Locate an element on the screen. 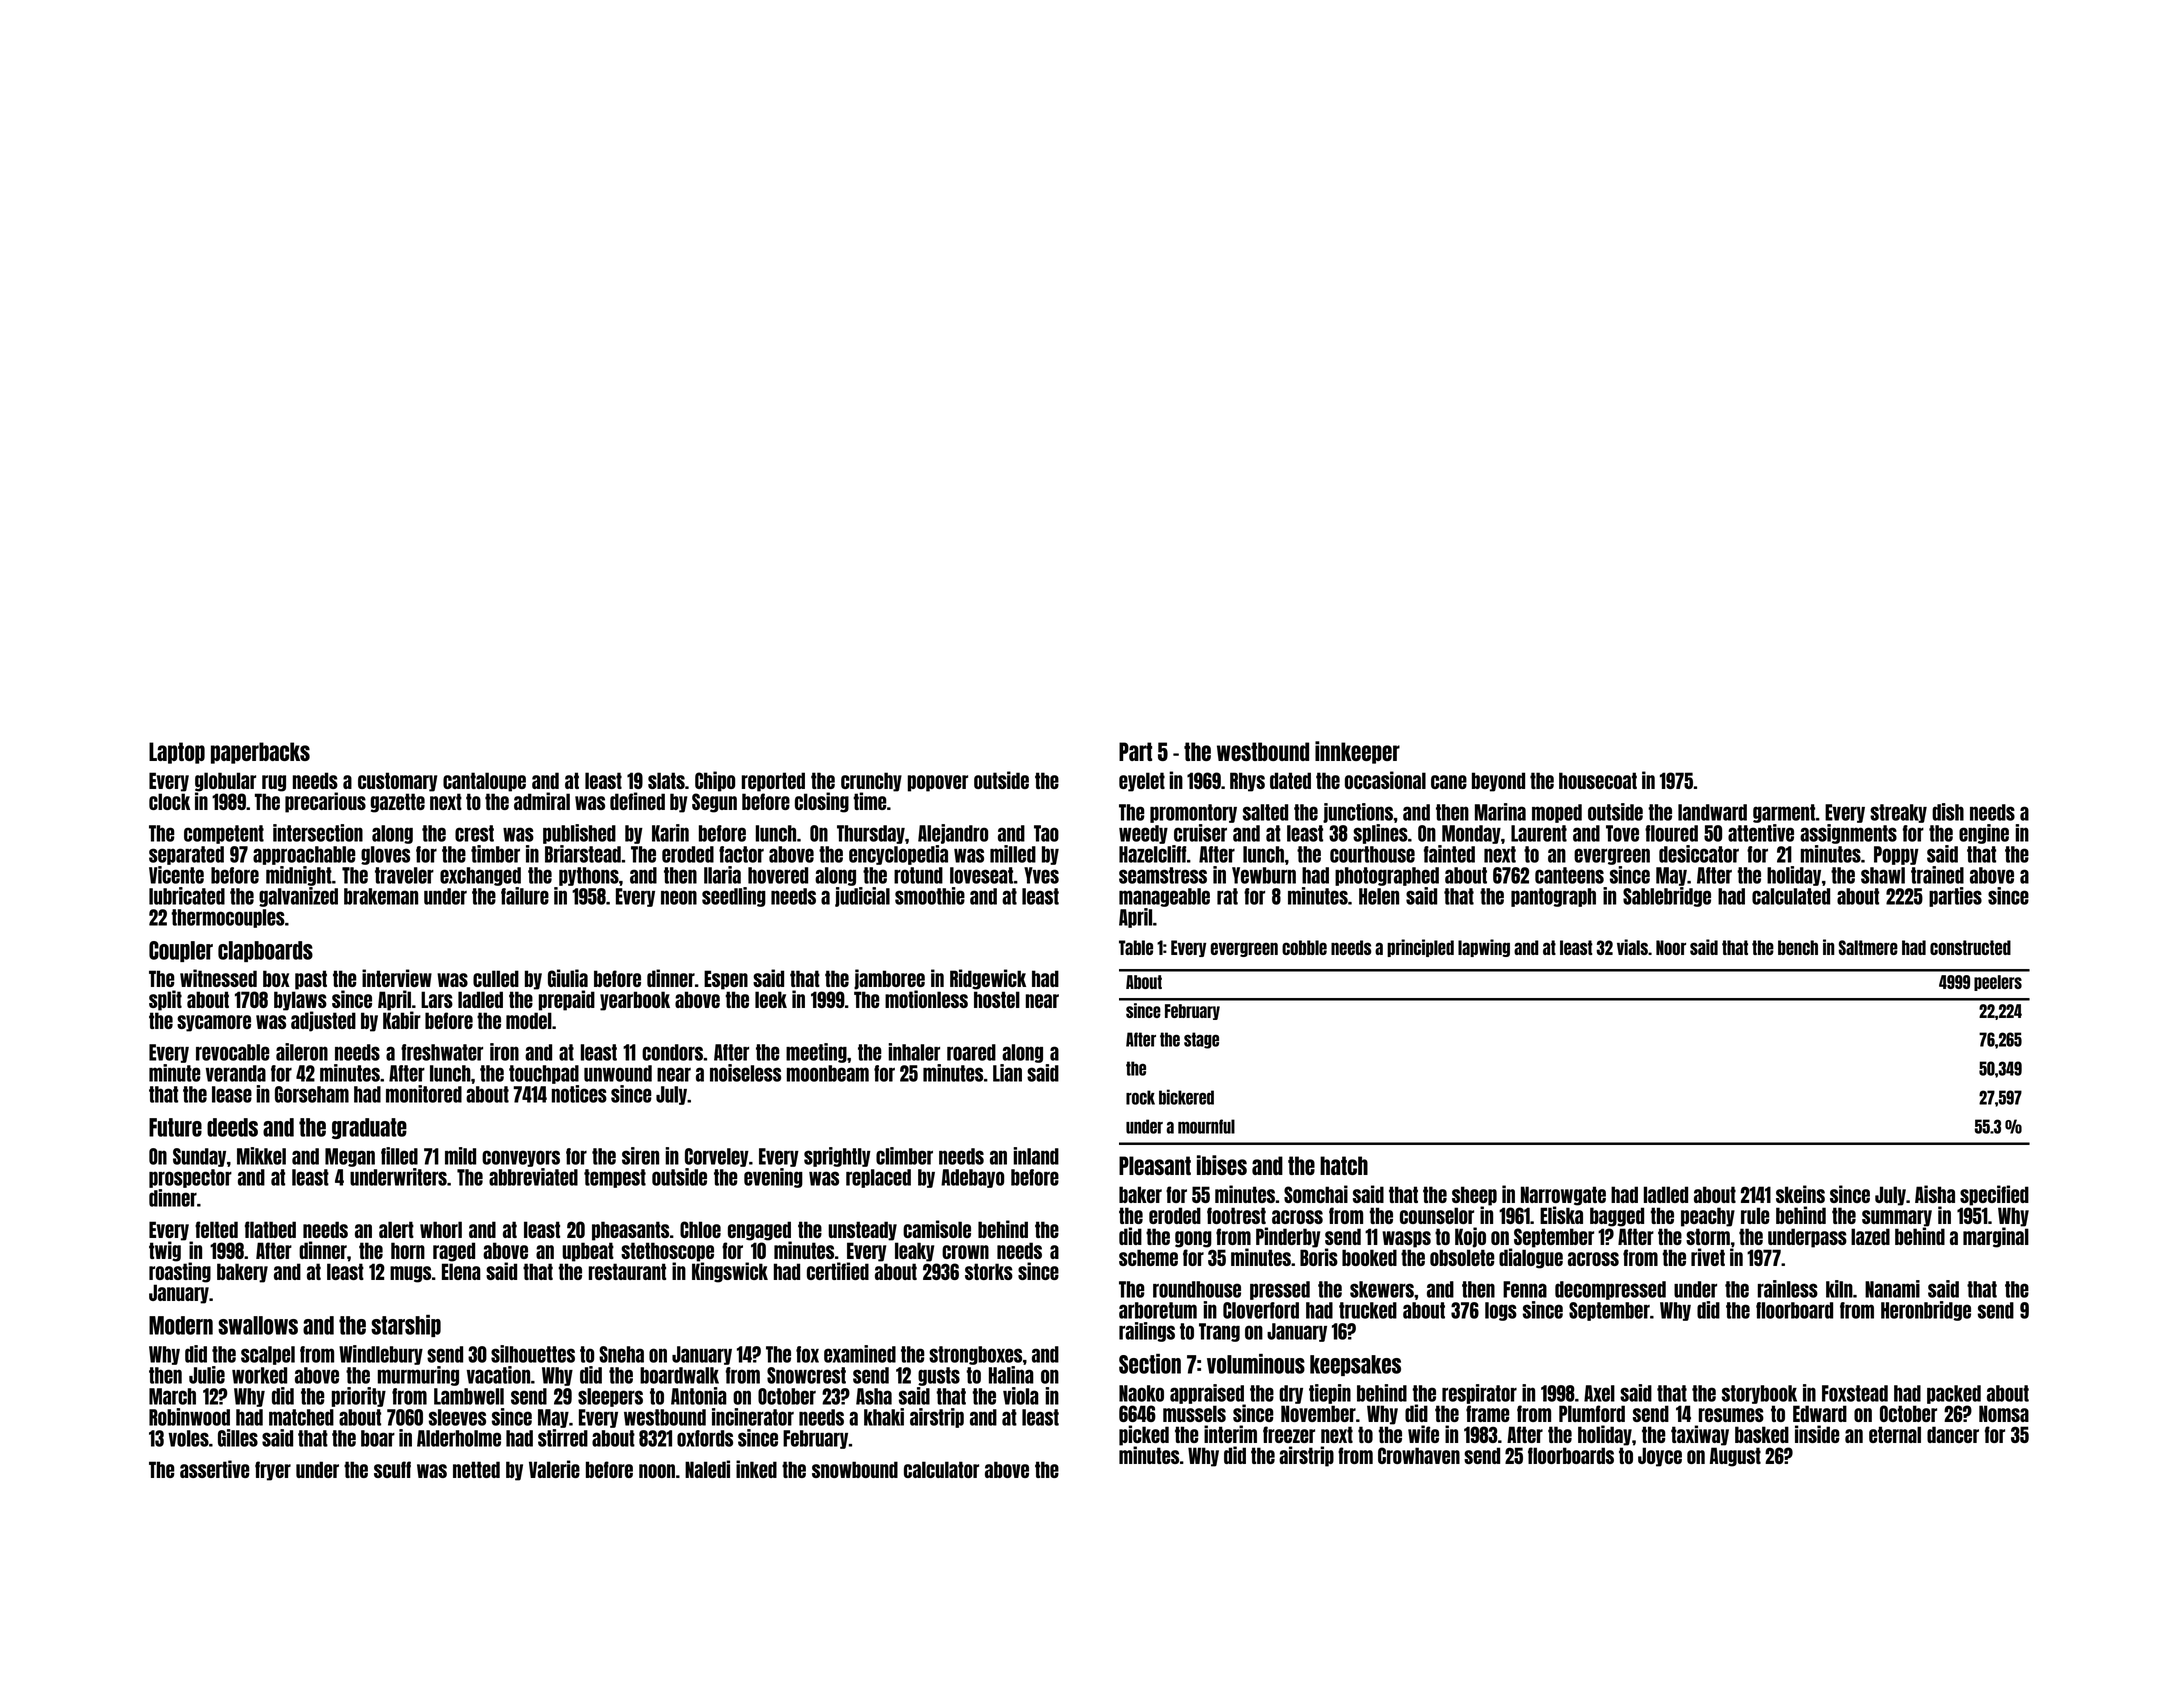  marginal is located at coordinates (1996, 1237).
